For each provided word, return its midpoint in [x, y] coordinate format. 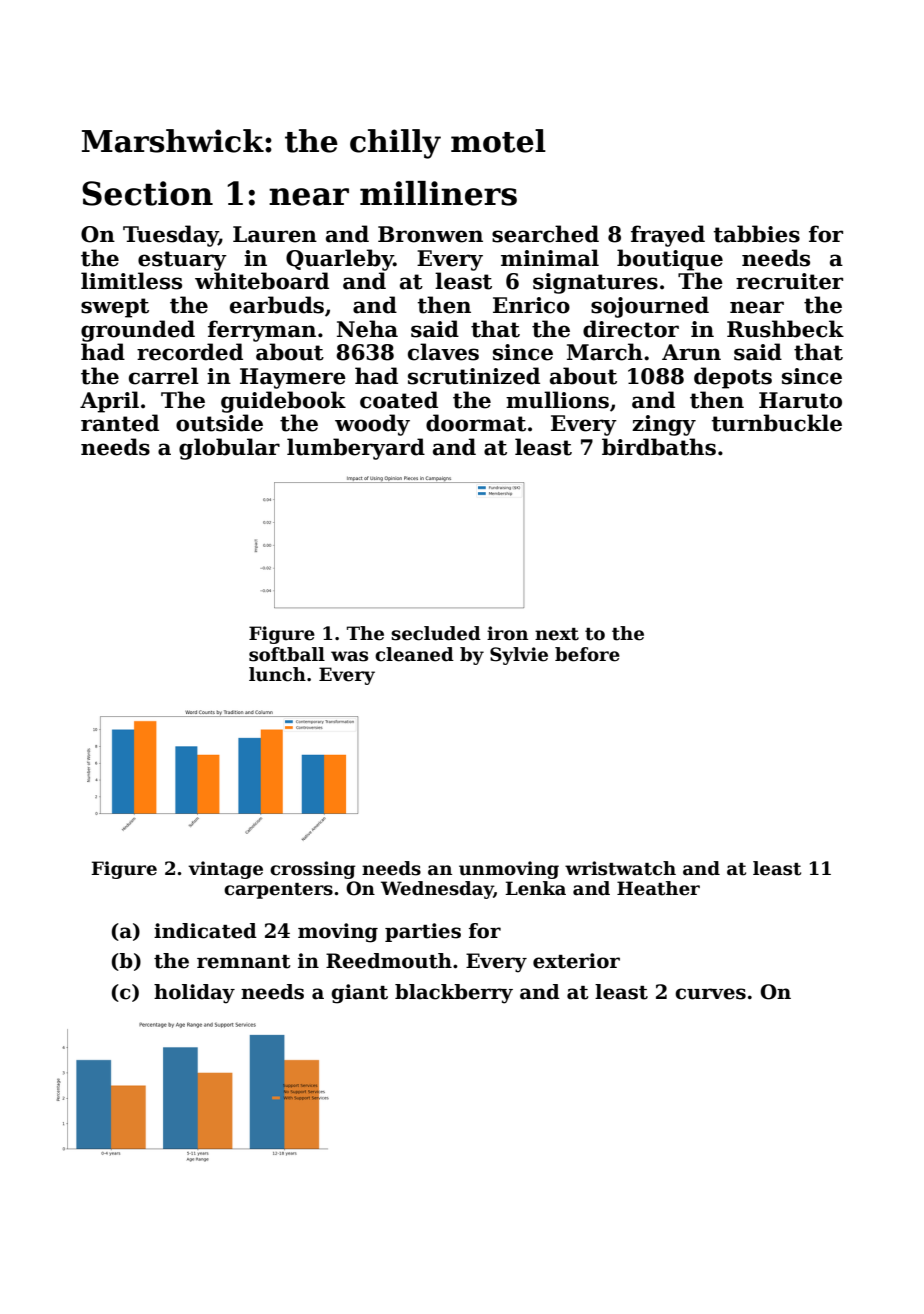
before [587, 654]
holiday [194, 994]
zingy [664, 425]
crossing [312, 870]
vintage [225, 870]
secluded [436, 633]
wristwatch [620, 868]
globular [229, 449]
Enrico [531, 305]
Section [147, 193]
